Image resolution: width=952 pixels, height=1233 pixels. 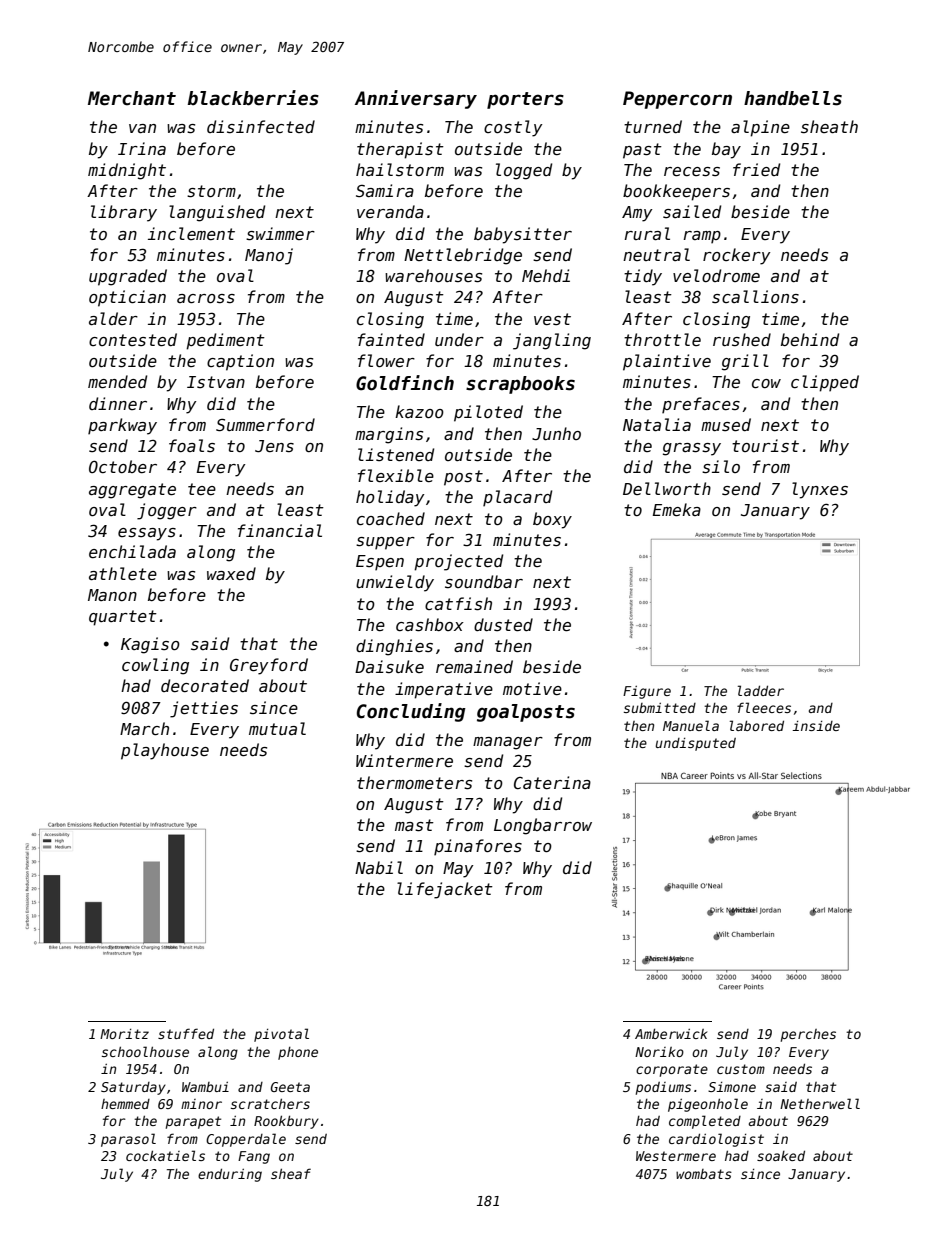 I want to click on wombats, so click(x=704, y=1174).
